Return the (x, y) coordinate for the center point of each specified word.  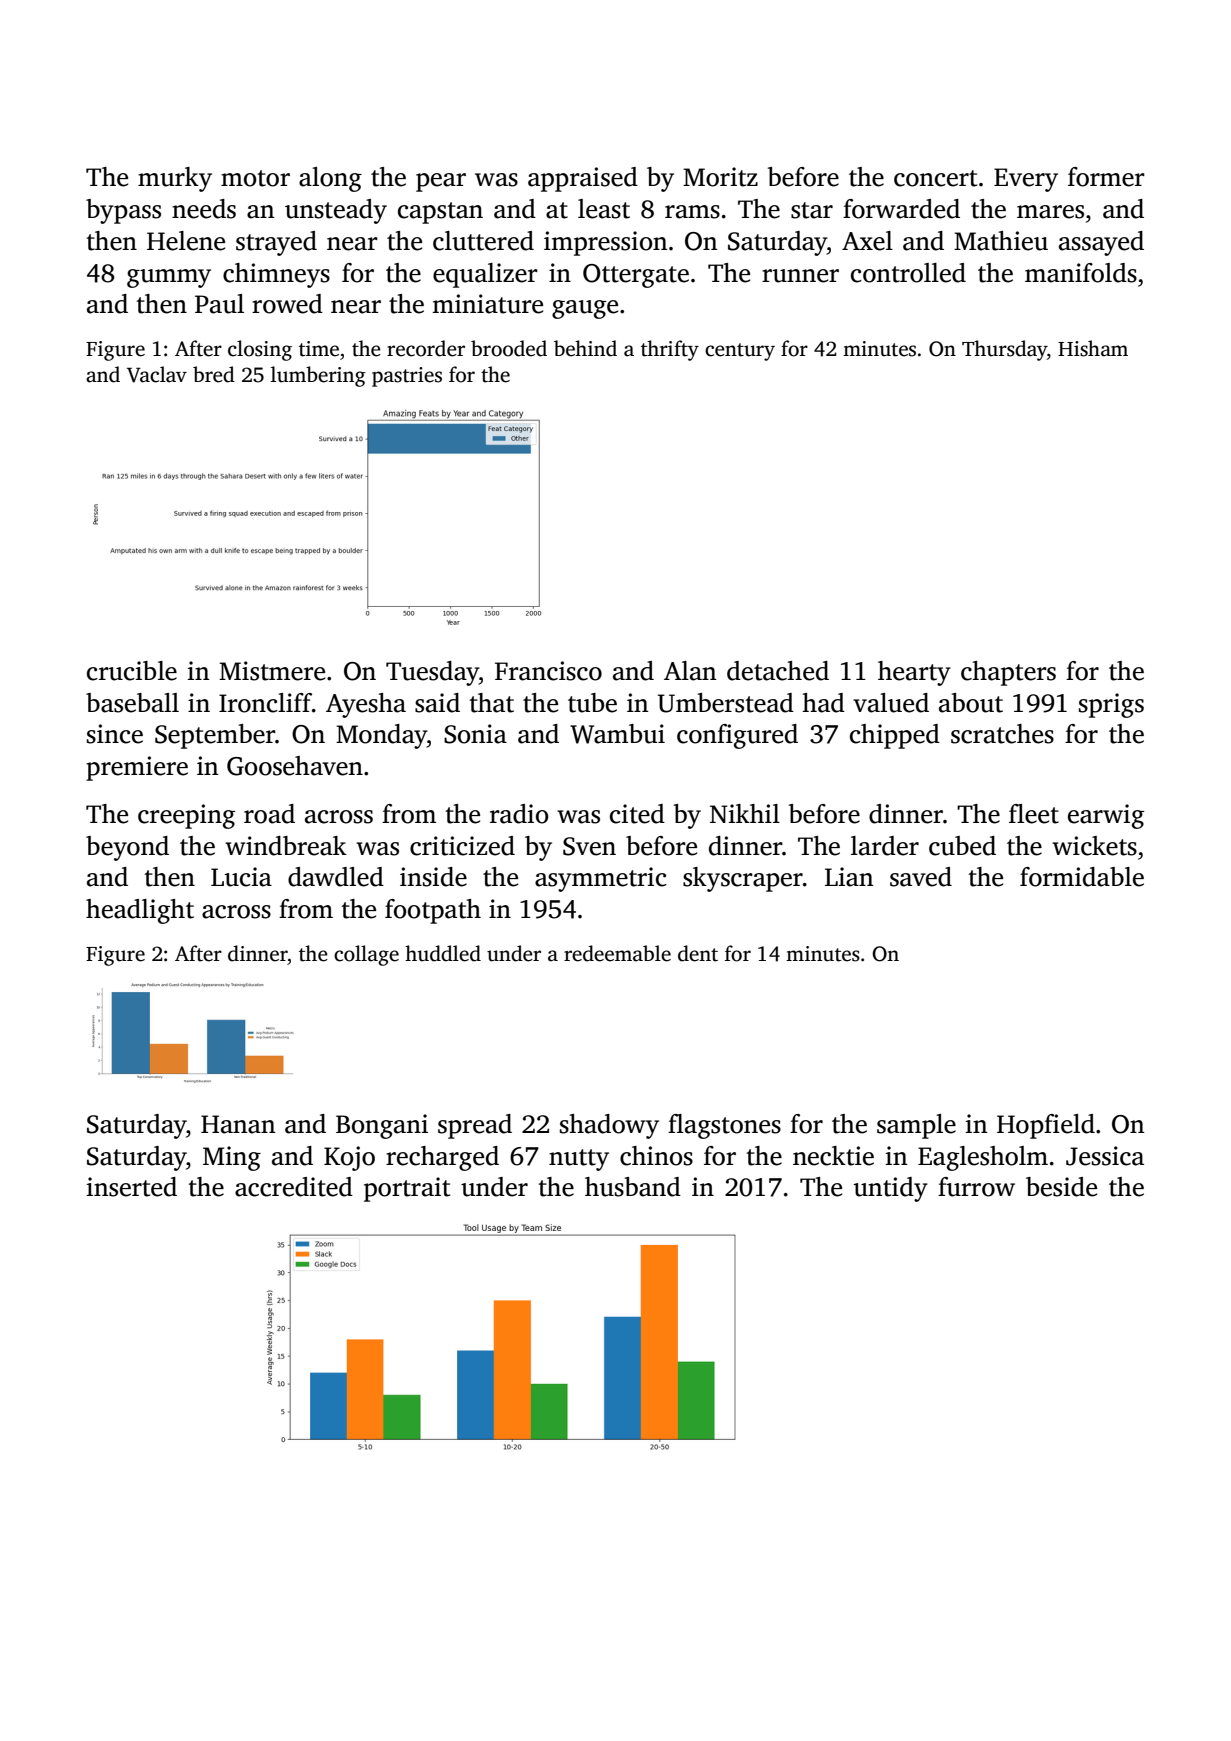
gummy (169, 278)
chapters (1008, 673)
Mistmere (272, 671)
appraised (583, 179)
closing (260, 350)
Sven (589, 846)
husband (633, 1187)
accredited (294, 1187)
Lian (849, 877)
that (492, 703)
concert (935, 178)
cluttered (483, 241)
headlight (140, 911)
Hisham (1093, 348)
